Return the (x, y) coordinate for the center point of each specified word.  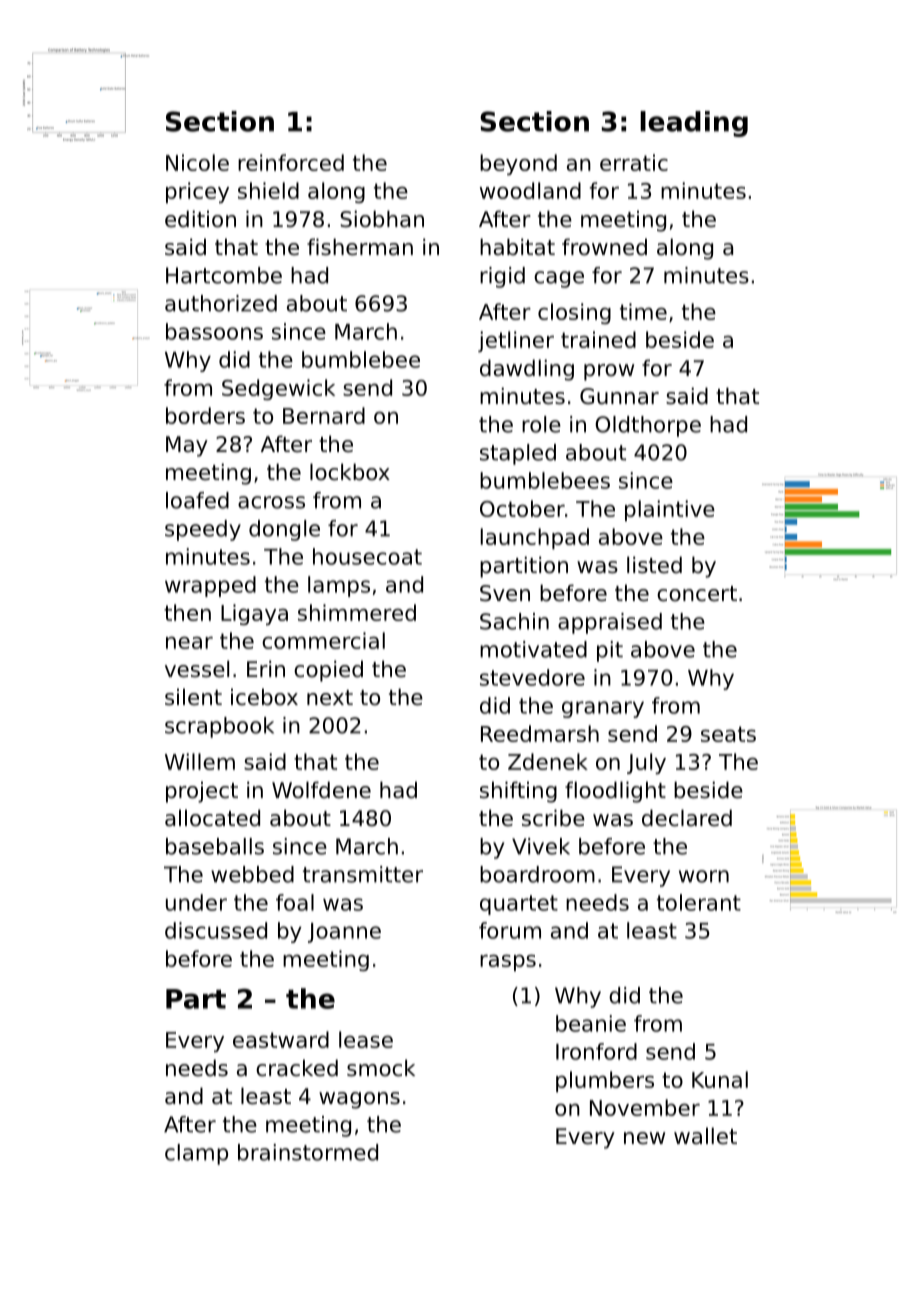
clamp (196, 1154)
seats (728, 734)
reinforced (291, 162)
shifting (518, 792)
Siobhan (382, 219)
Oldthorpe (648, 426)
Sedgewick (278, 389)
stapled (518, 454)
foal (295, 902)
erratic (634, 162)
